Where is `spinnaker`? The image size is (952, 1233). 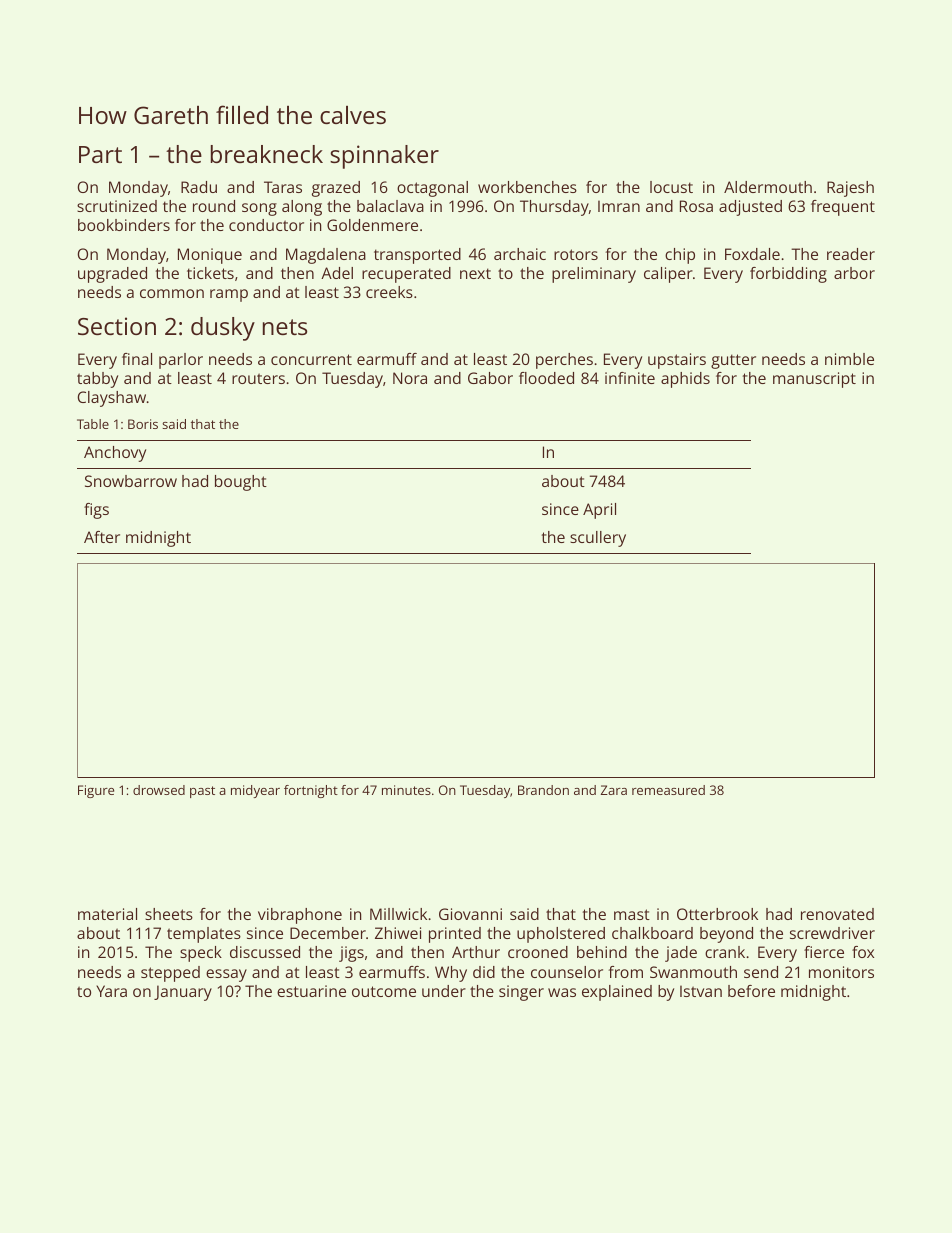
spinnaker is located at coordinates (384, 157).
